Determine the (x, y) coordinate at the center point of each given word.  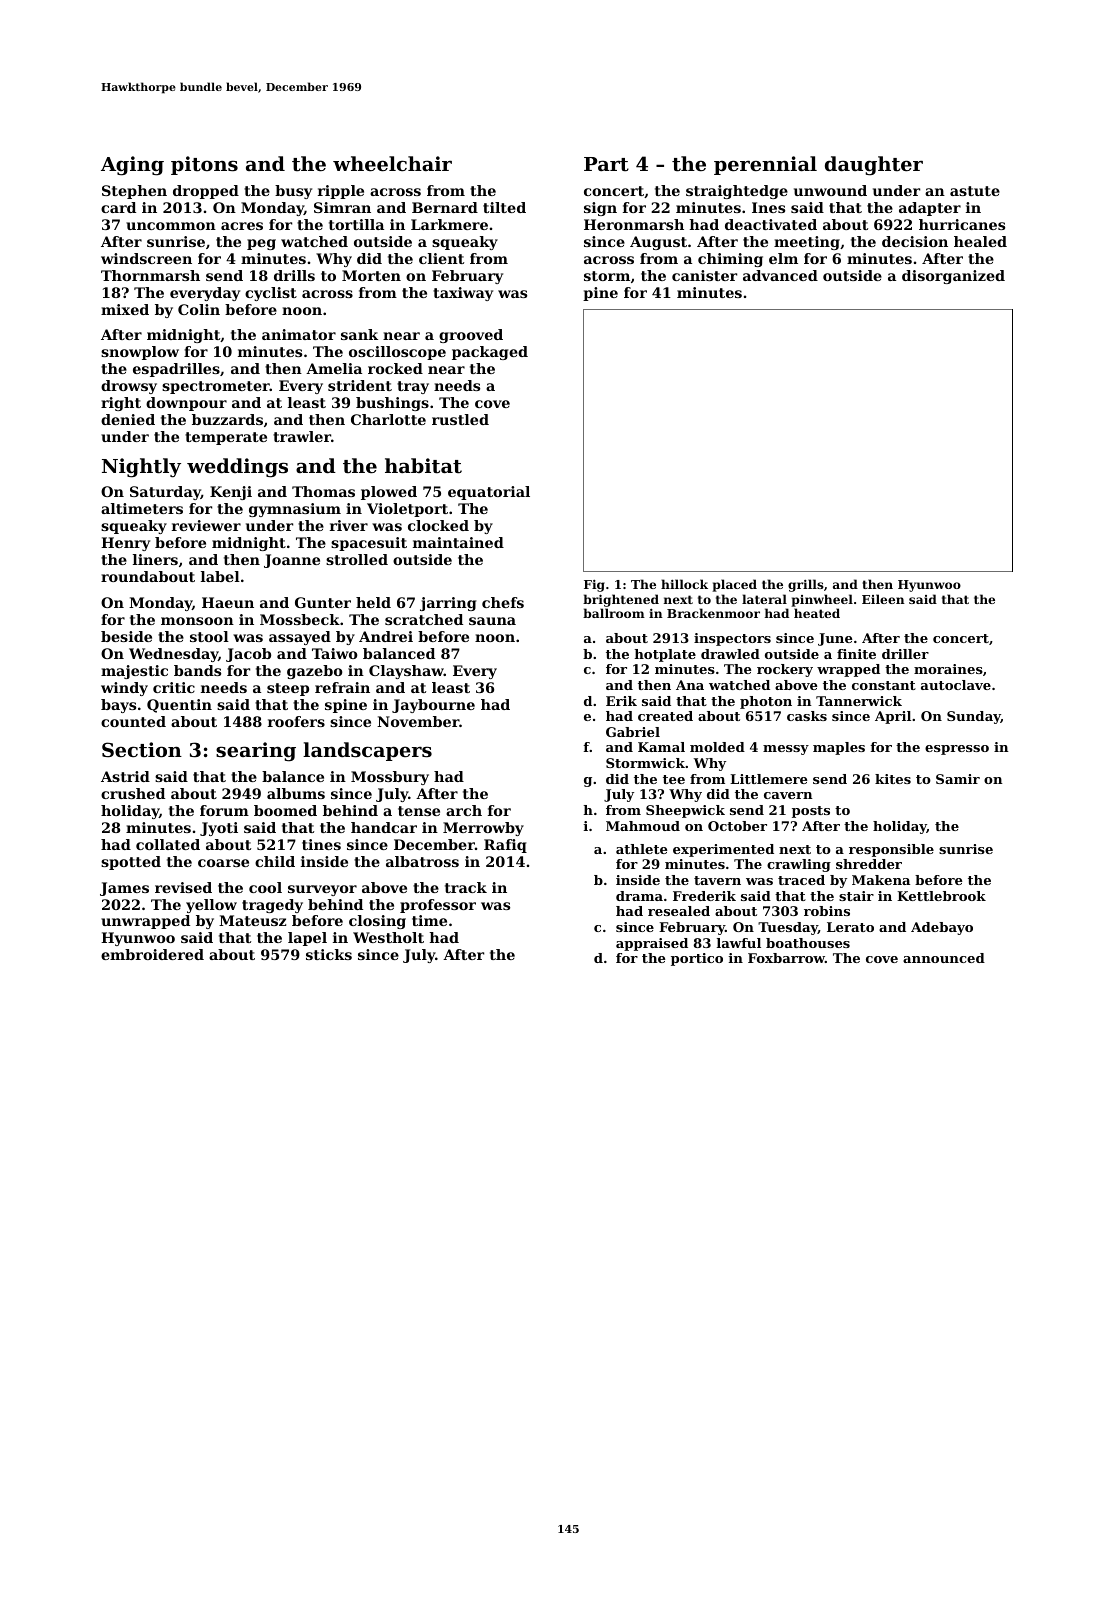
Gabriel (633, 732)
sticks (329, 954)
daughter (874, 166)
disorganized (953, 277)
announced (944, 958)
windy (124, 689)
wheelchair (392, 163)
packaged (490, 353)
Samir (958, 779)
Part (606, 164)
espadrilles (176, 370)
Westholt (388, 937)
